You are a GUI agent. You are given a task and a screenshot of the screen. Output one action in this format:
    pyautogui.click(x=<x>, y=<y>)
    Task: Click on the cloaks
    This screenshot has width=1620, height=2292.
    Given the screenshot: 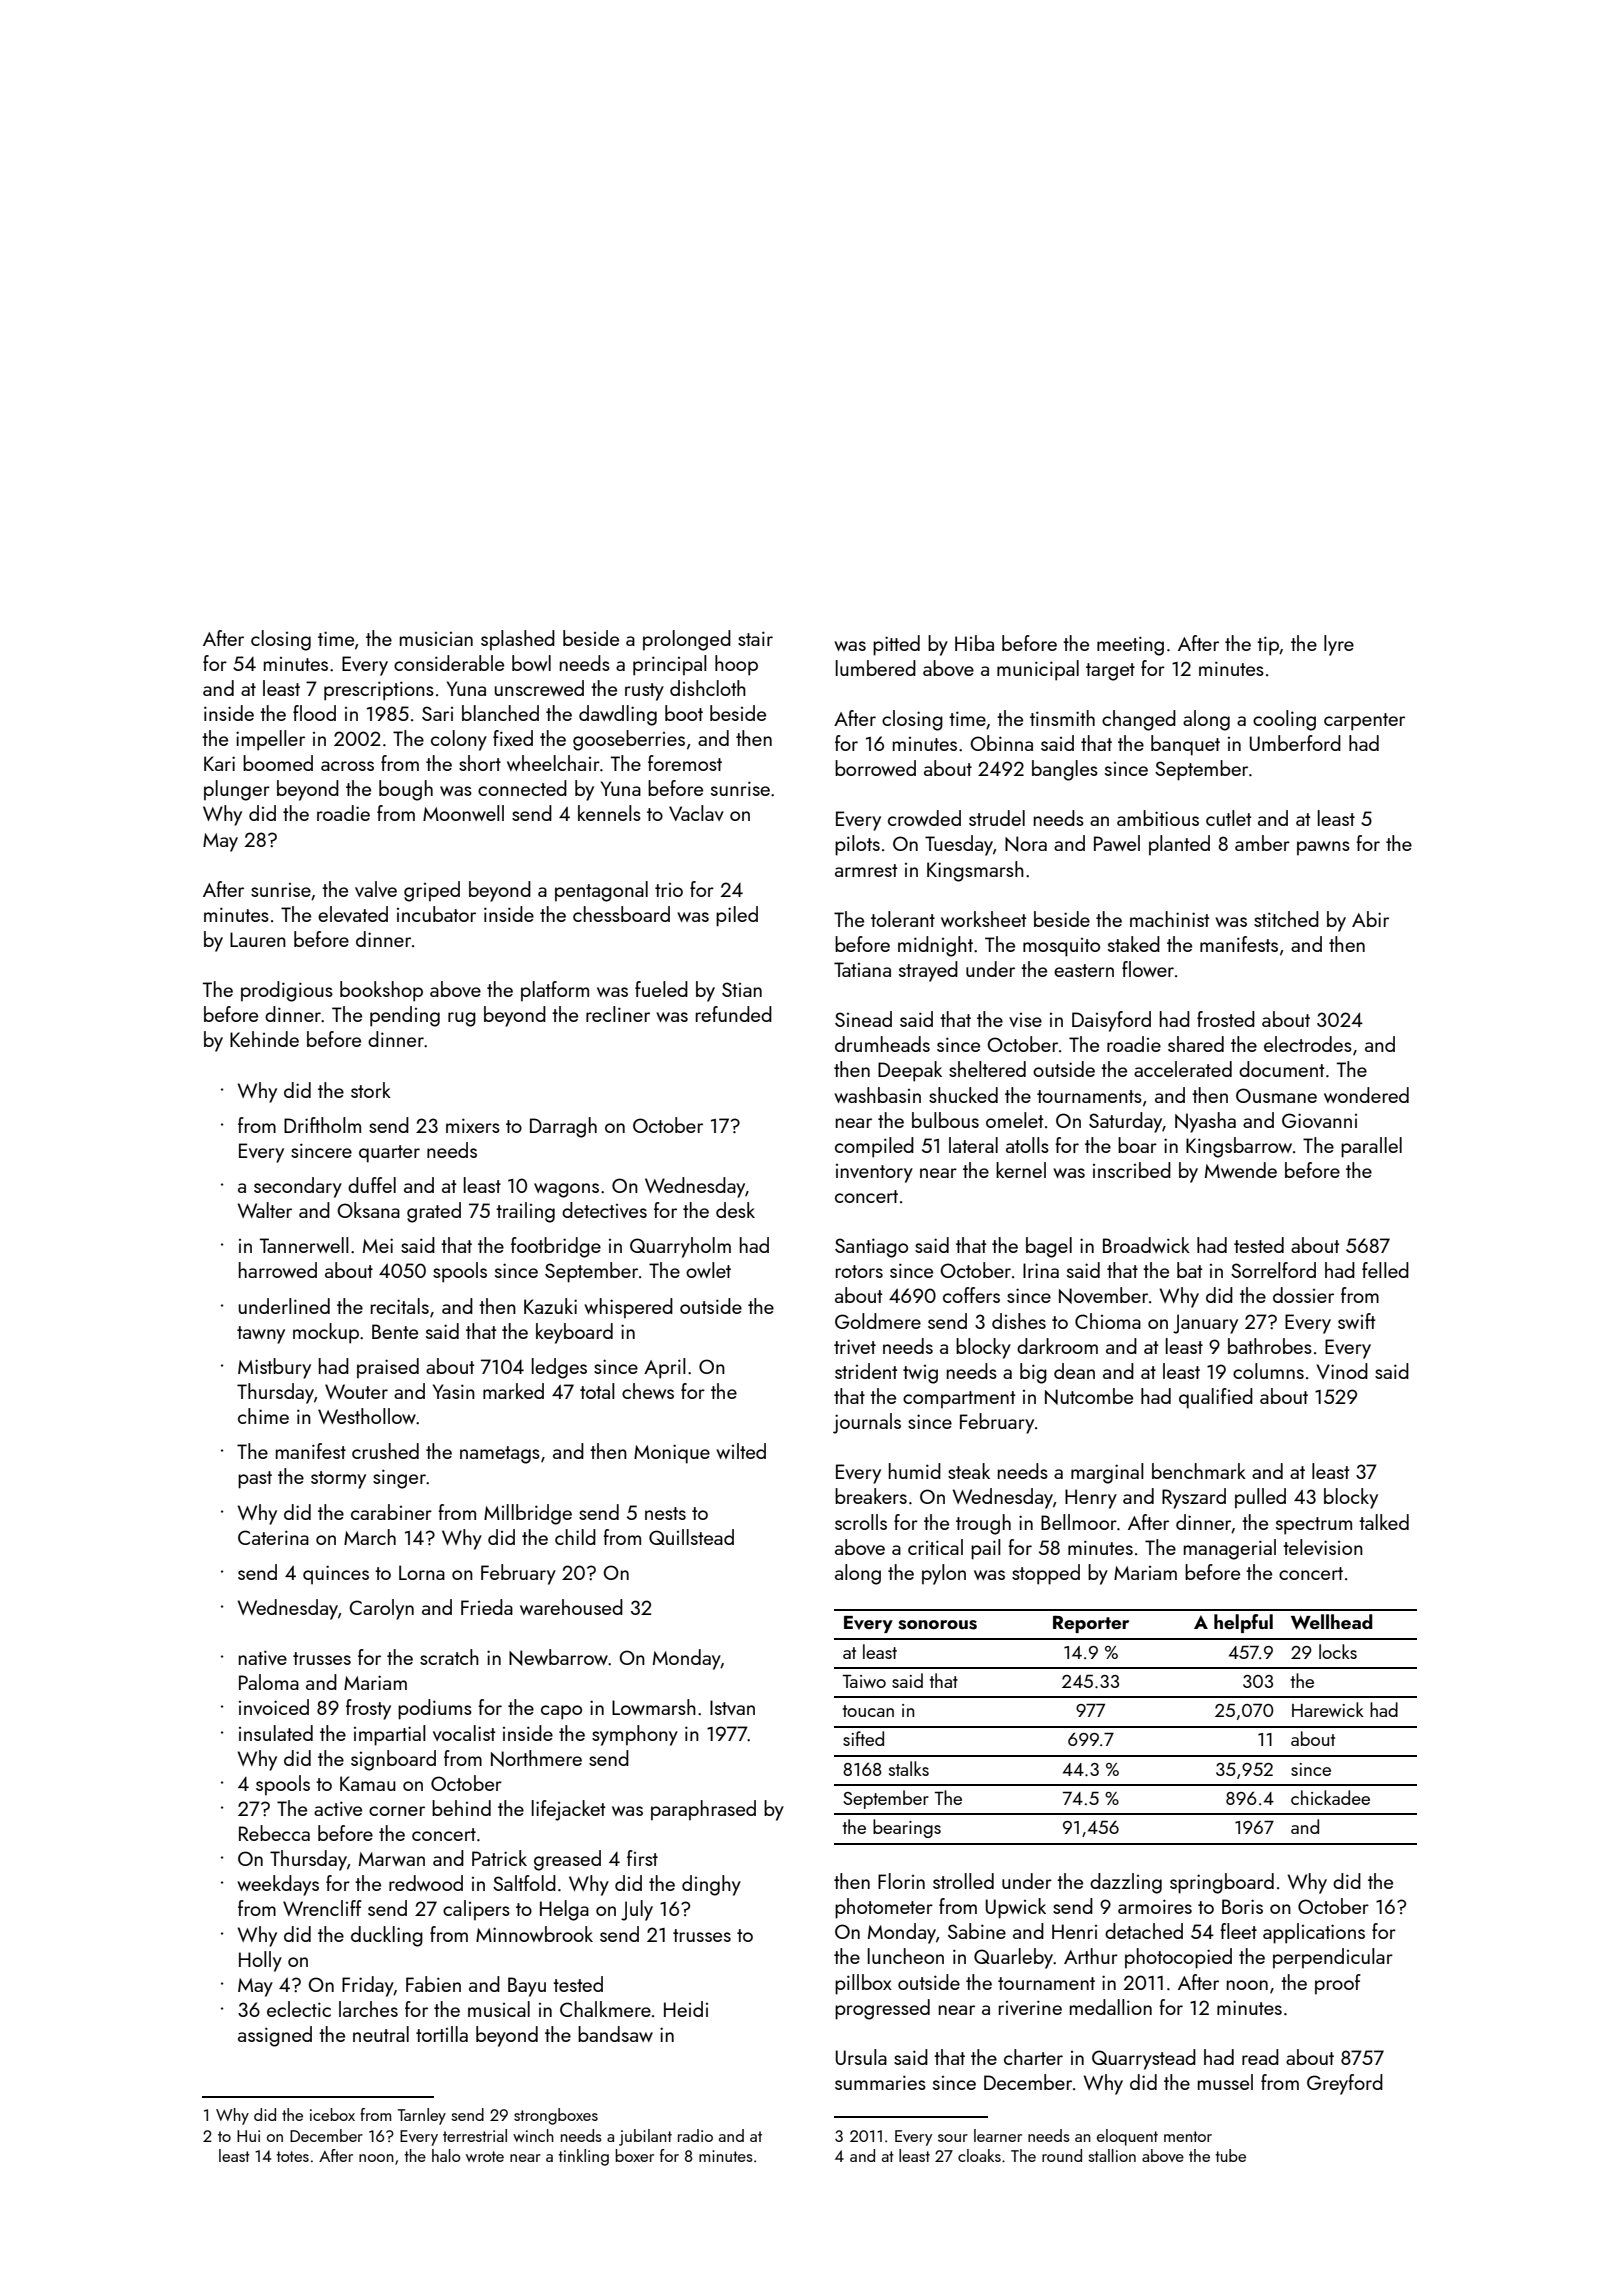 What is the action you would take?
    pyautogui.click(x=979, y=2155)
